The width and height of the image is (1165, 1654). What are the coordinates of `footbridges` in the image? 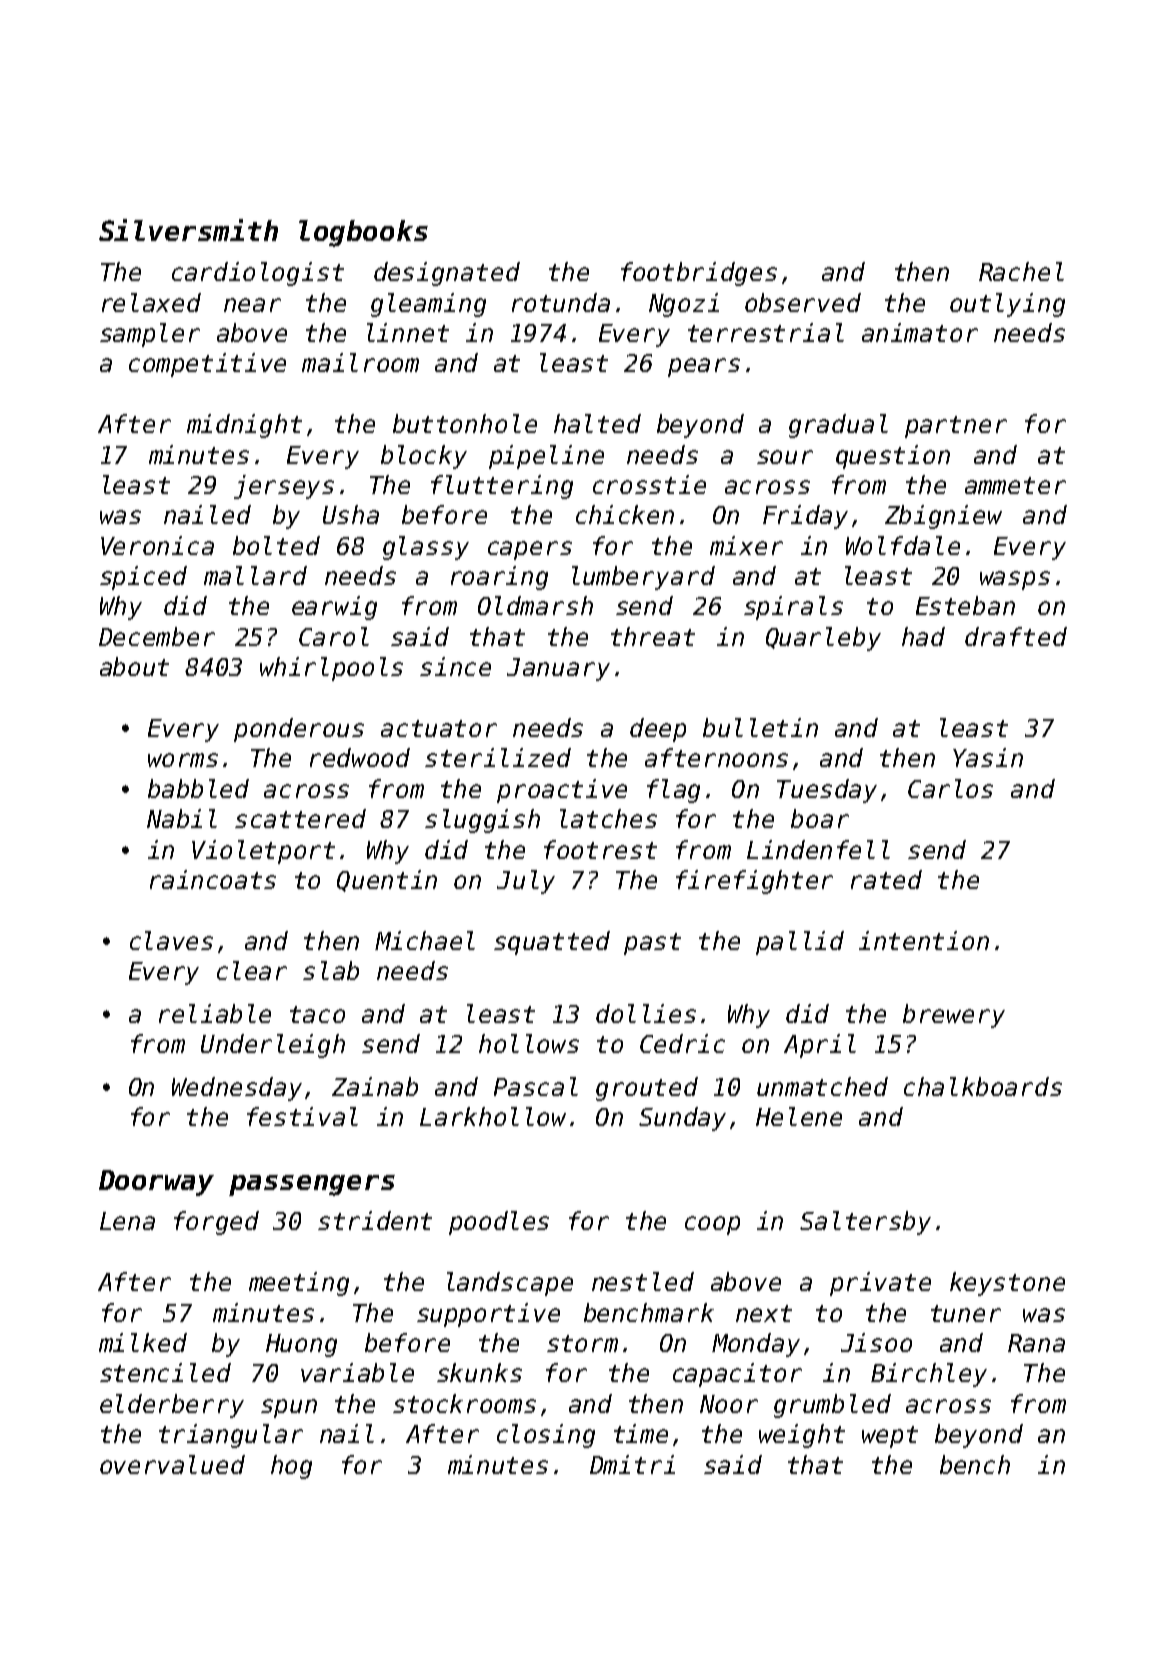 It's located at (699, 274).
